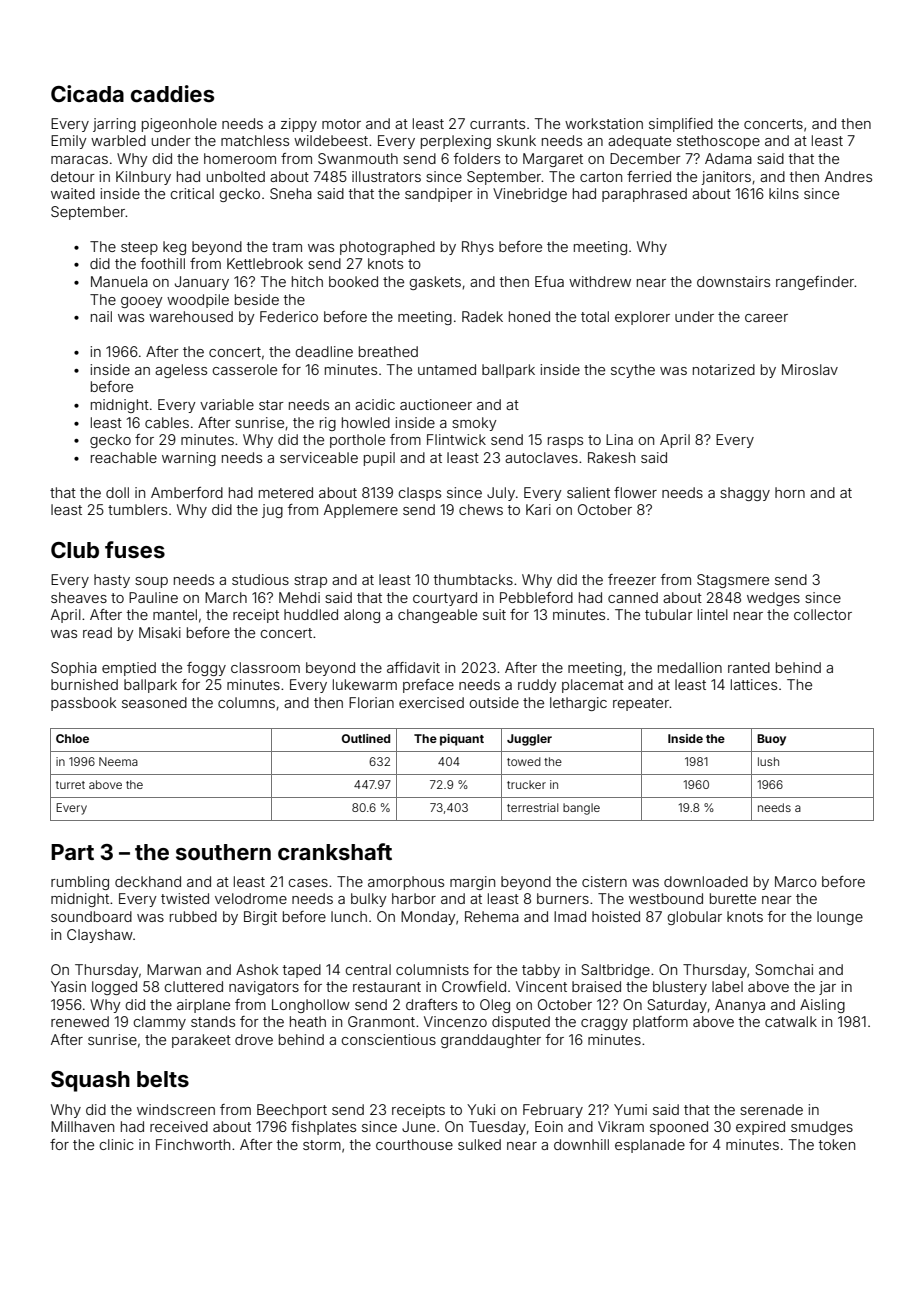  I want to click on drove, so click(254, 1039).
